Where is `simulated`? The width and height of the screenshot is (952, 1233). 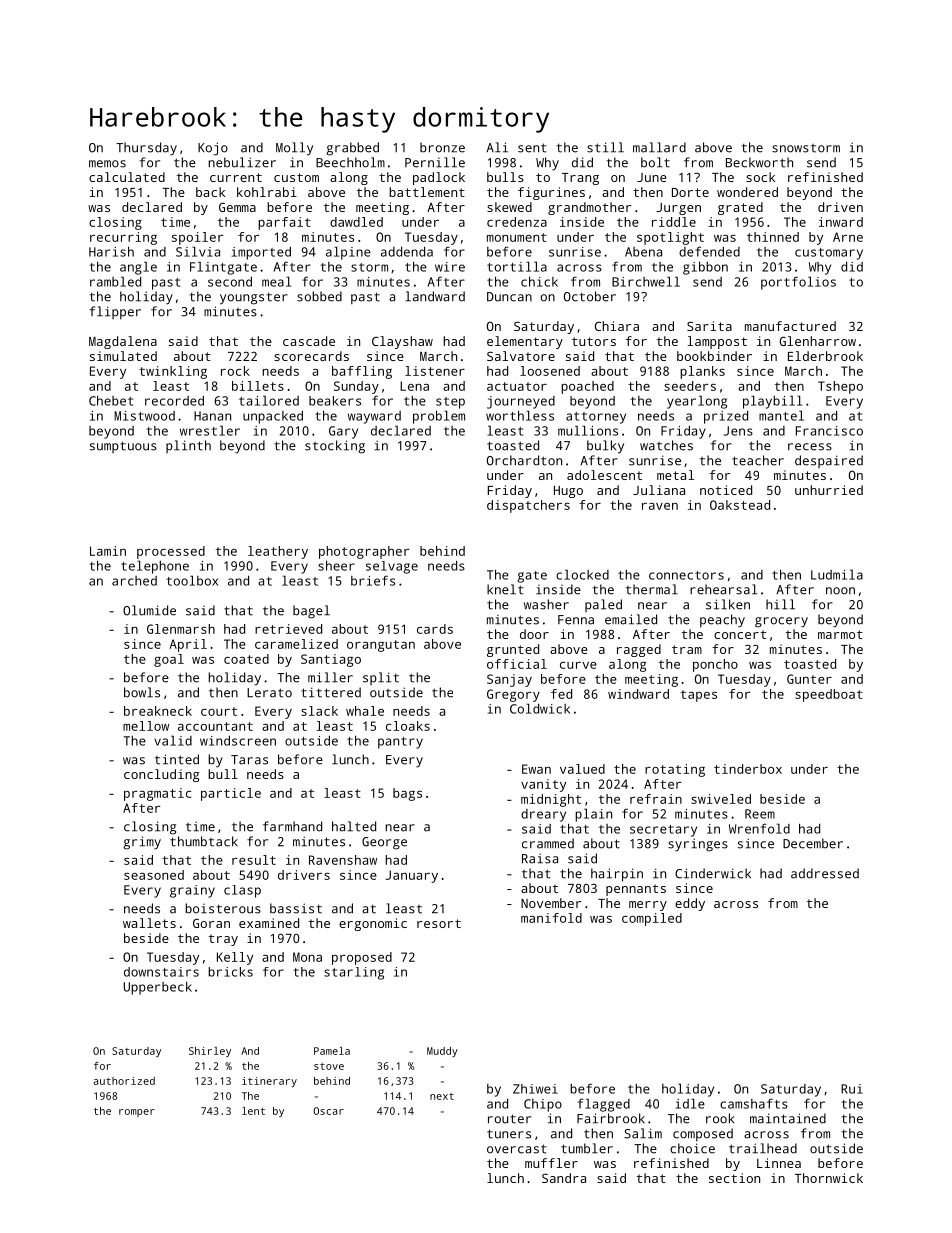
simulated is located at coordinates (123, 356).
